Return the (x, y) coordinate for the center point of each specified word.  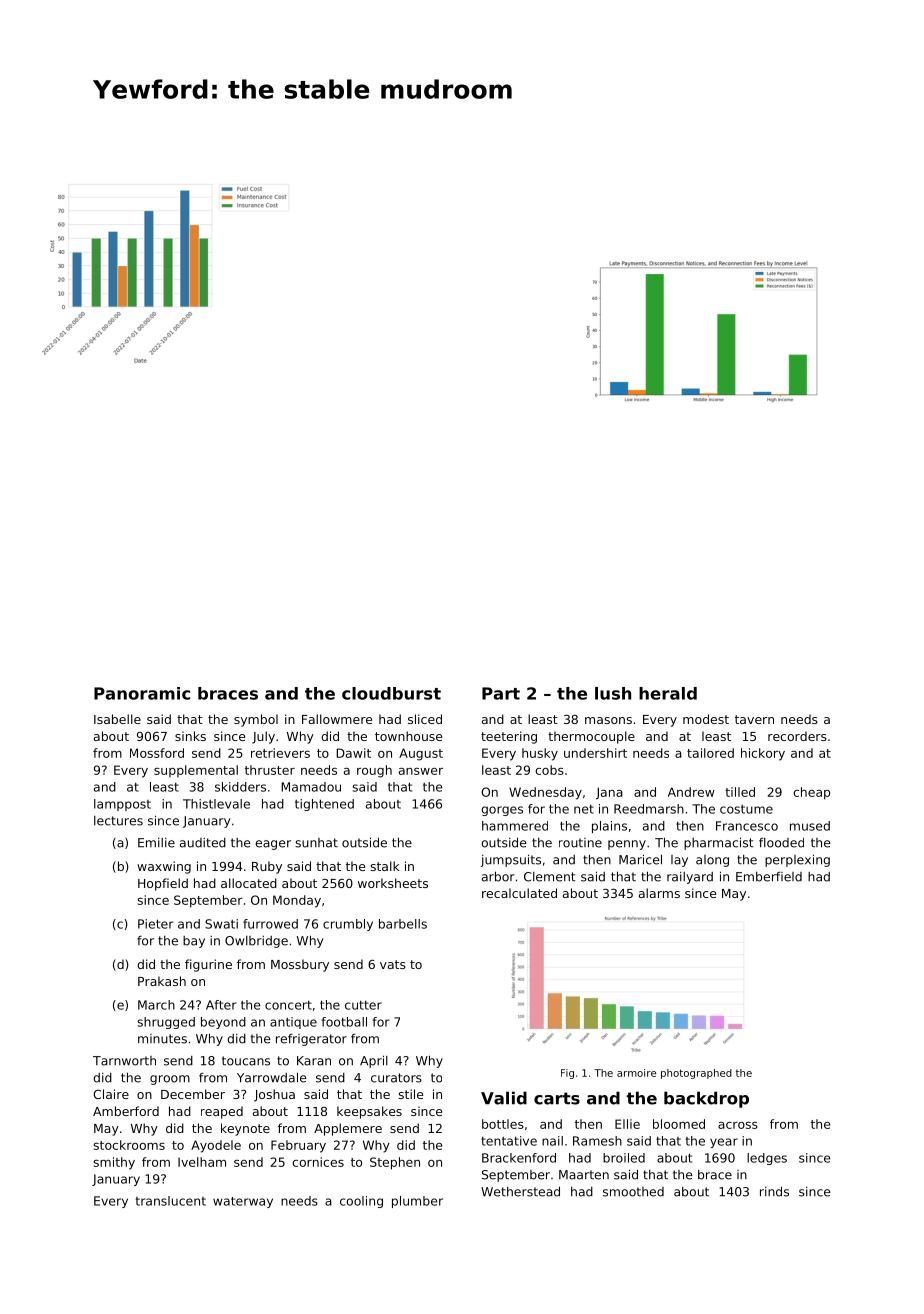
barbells (403, 924)
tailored (710, 753)
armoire (636, 1073)
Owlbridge (256, 942)
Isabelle (117, 719)
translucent (171, 1201)
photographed (696, 1074)
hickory (763, 754)
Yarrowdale (272, 1077)
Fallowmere (337, 719)
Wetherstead (520, 1191)
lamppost (122, 805)
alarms (659, 893)
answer (421, 771)
